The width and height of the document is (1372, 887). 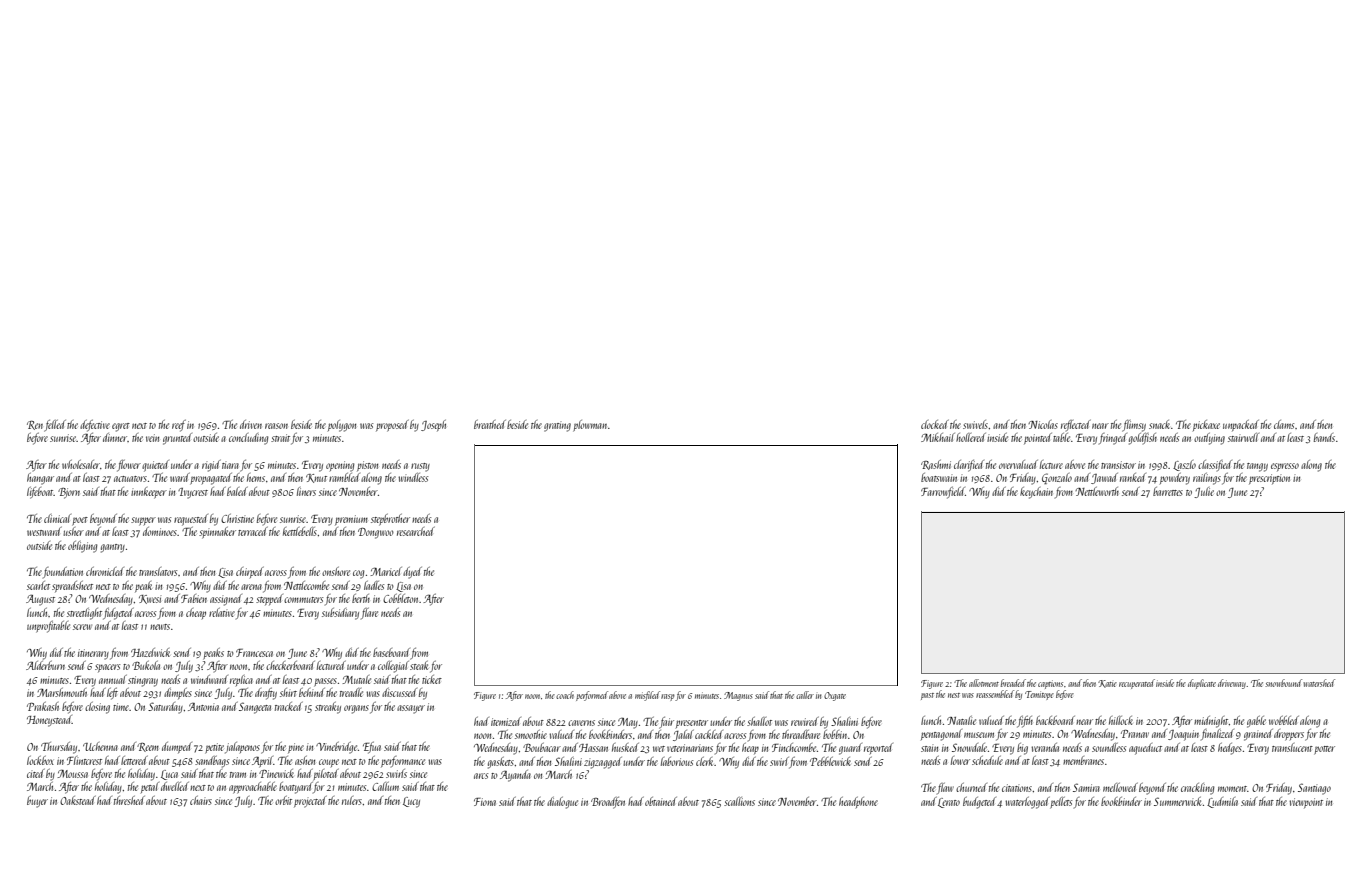 I want to click on Magnus, so click(x=738, y=696).
